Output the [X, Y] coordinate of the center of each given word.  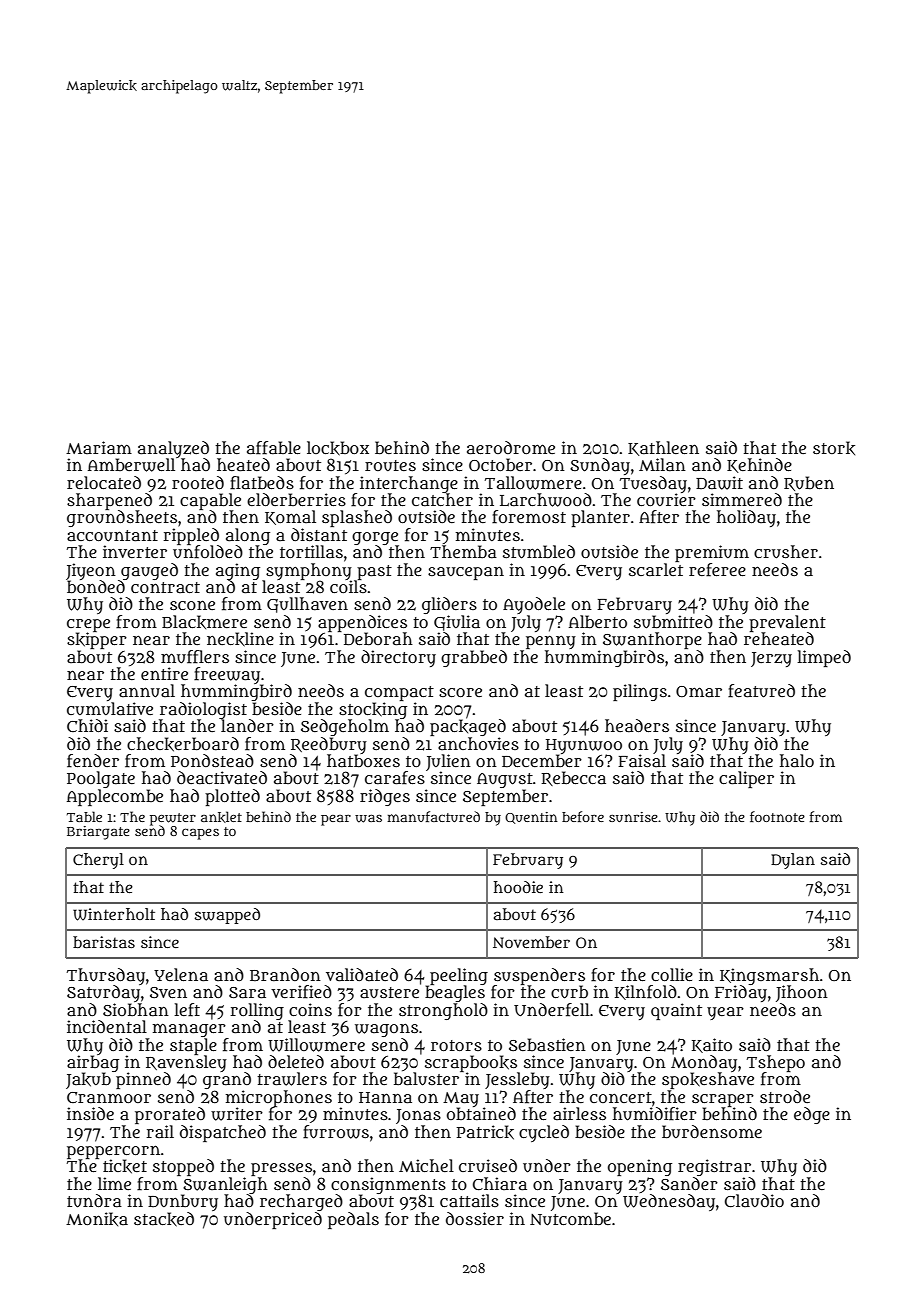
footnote [777, 816]
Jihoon [802, 993]
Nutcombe [570, 1219]
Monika [97, 1219]
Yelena [181, 974]
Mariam [99, 447]
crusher [786, 552]
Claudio [754, 1200]
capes [200, 834]
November [531, 942]
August [505, 780]
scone [192, 605]
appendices [362, 623]
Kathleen [663, 448]
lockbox [338, 448]
